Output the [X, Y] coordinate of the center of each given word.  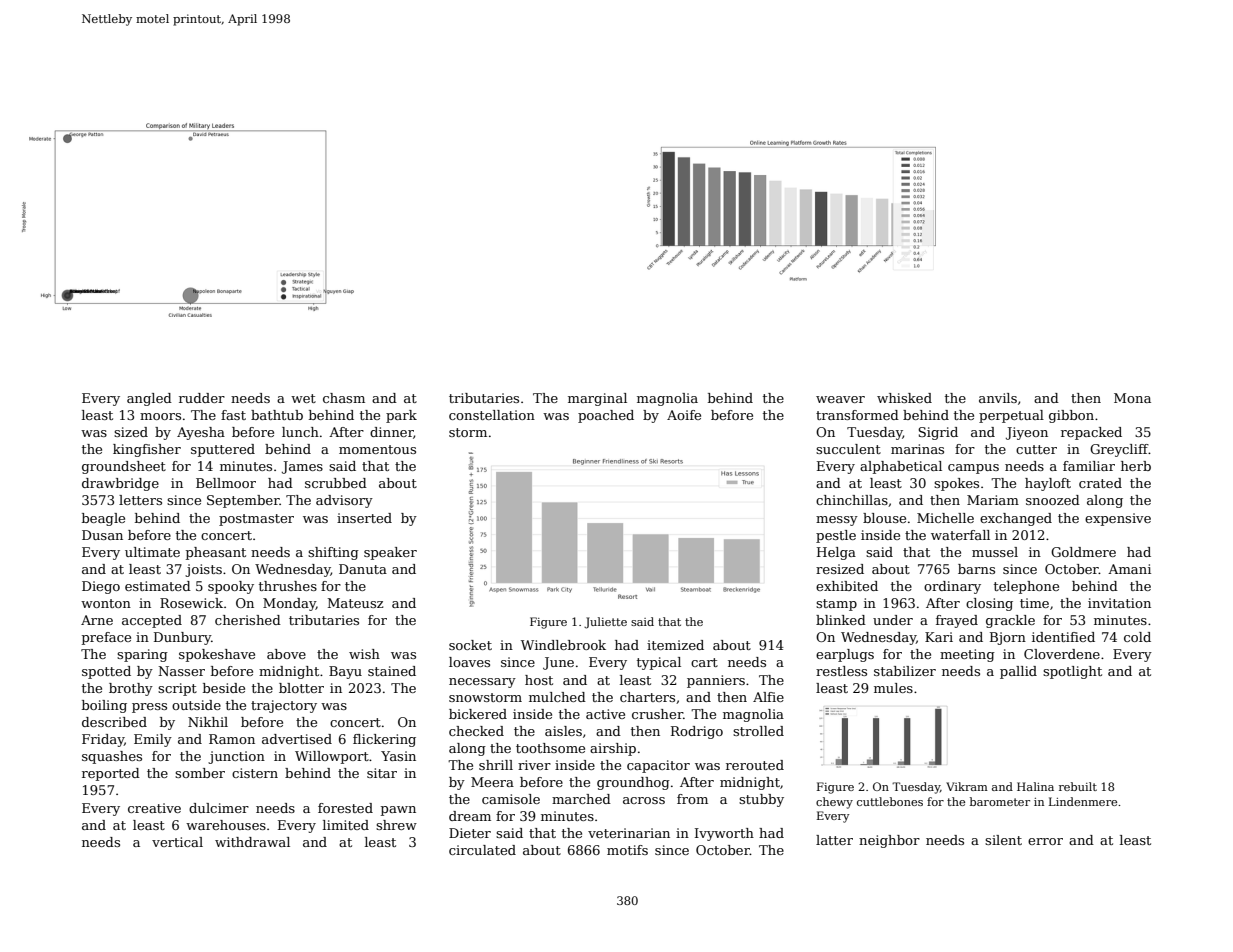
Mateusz [355, 603]
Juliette [605, 623]
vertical [177, 842]
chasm [344, 398]
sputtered [223, 450]
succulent [848, 449]
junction [236, 757]
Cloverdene [1062, 654]
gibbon [1071, 416]
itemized [675, 645]
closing [989, 604]
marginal [597, 399]
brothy [131, 689]
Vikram [967, 786]
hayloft [1048, 484]
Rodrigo [697, 732]
